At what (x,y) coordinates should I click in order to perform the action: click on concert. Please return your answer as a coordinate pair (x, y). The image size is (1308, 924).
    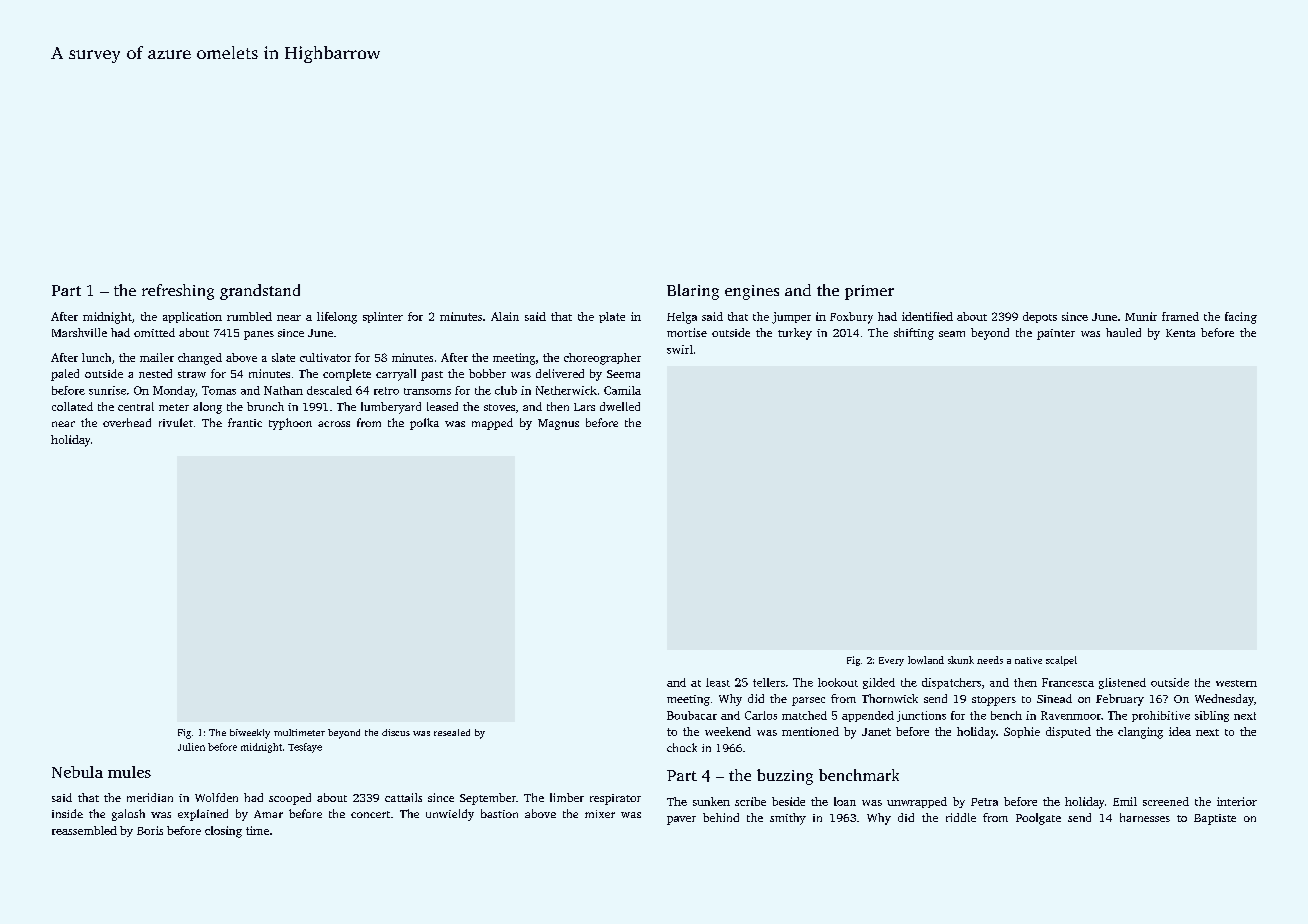
    Looking at the image, I should click on (370, 814).
